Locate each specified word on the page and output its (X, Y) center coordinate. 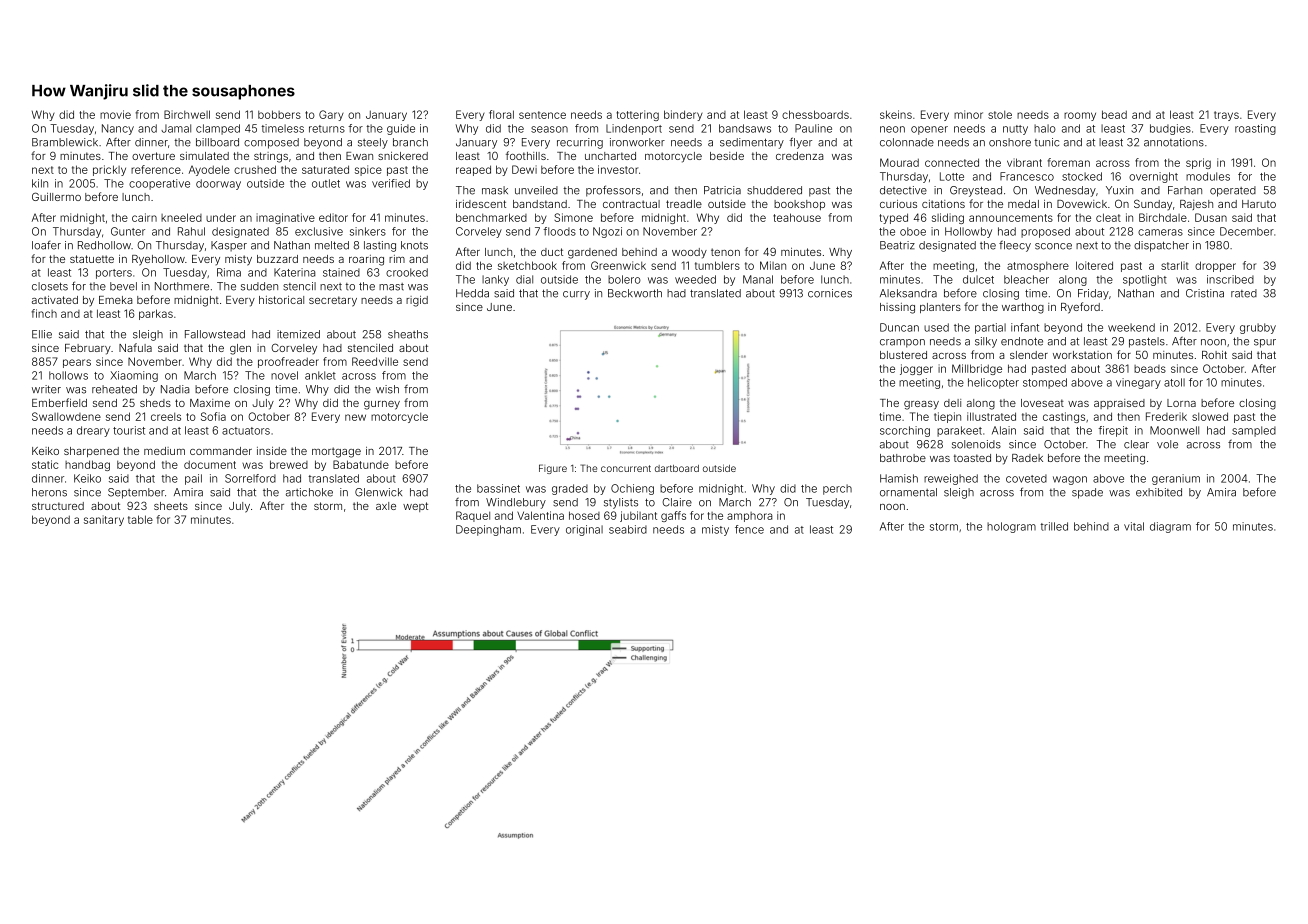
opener (929, 130)
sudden (259, 286)
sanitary (104, 520)
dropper (1215, 266)
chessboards (815, 114)
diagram (1170, 527)
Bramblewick (65, 142)
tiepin (947, 417)
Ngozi (607, 232)
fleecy (1015, 246)
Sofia (213, 416)
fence (749, 529)
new (355, 417)
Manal (758, 279)
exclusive (319, 231)
